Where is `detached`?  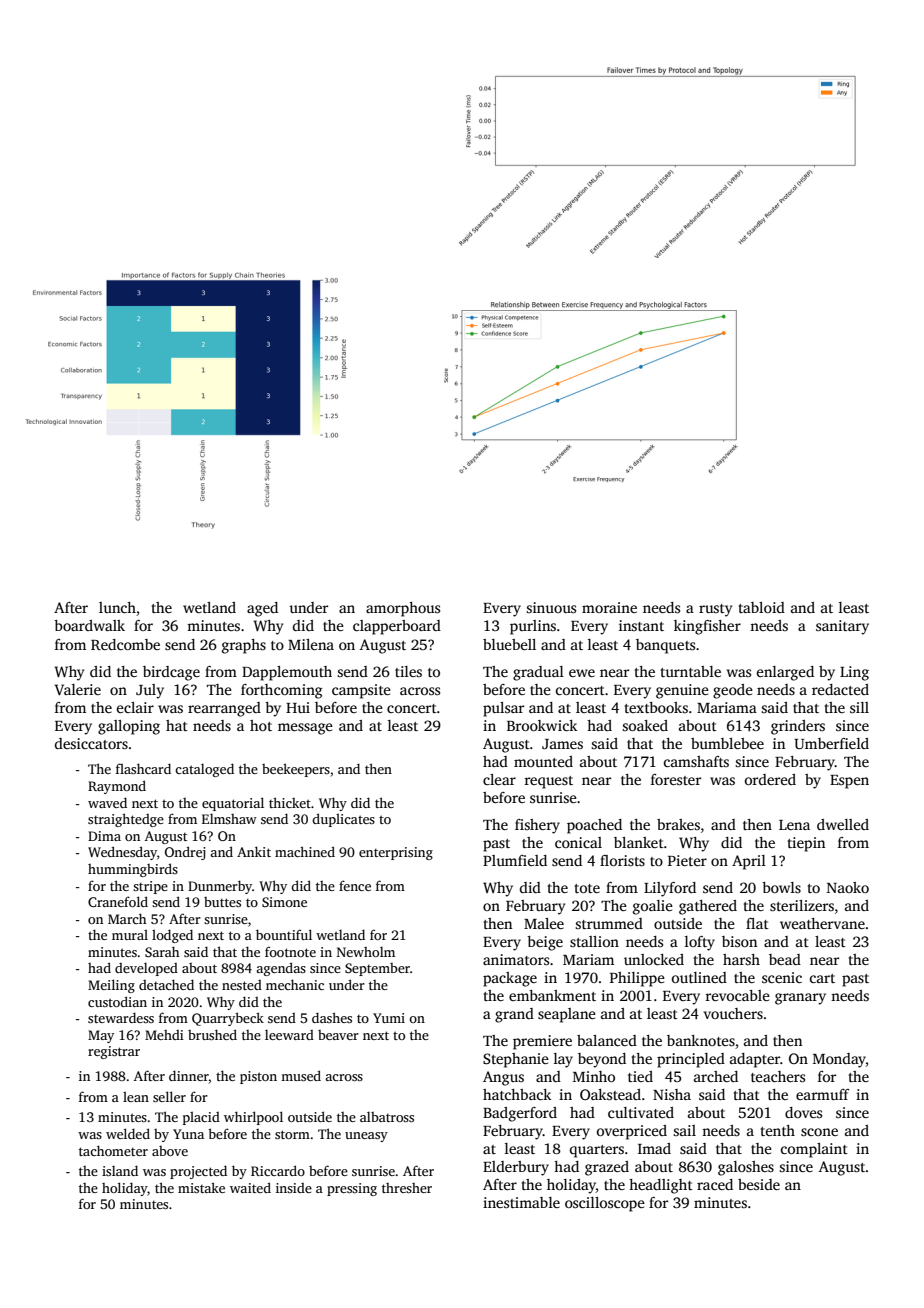 detached is located at coordinates (166, 984).
